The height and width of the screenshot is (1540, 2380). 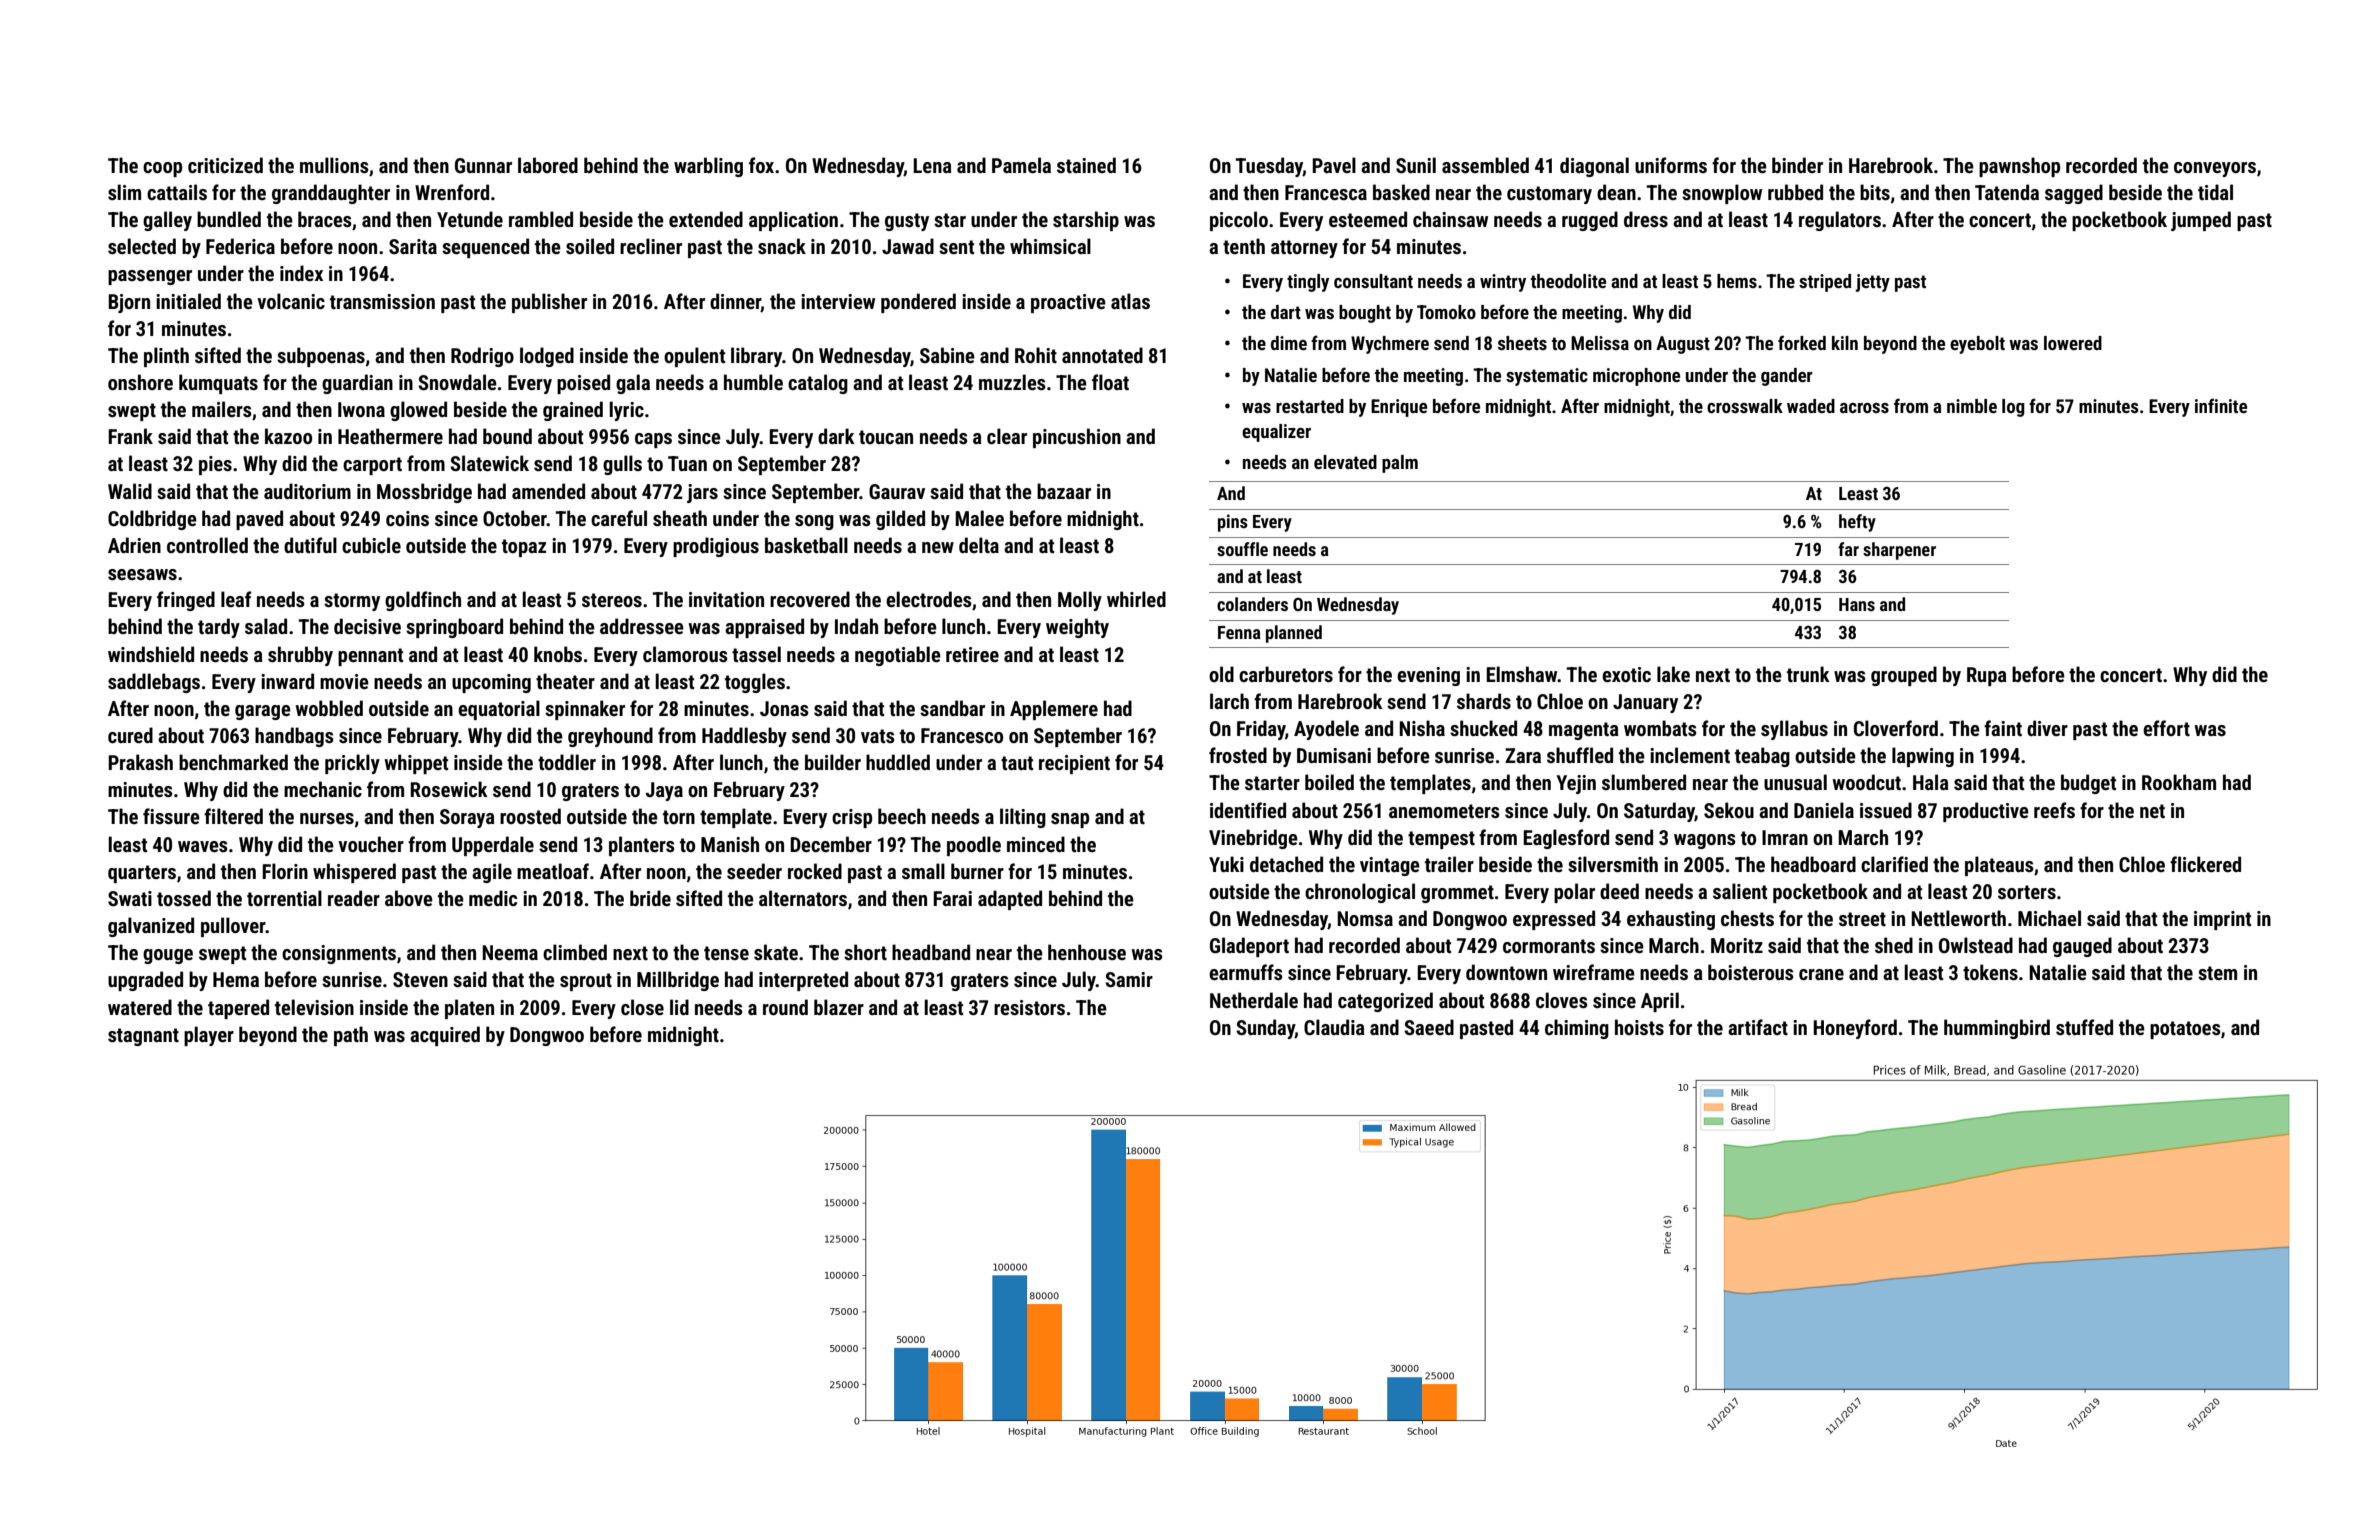 I want to click on jars, so click(x=702, y=493).
